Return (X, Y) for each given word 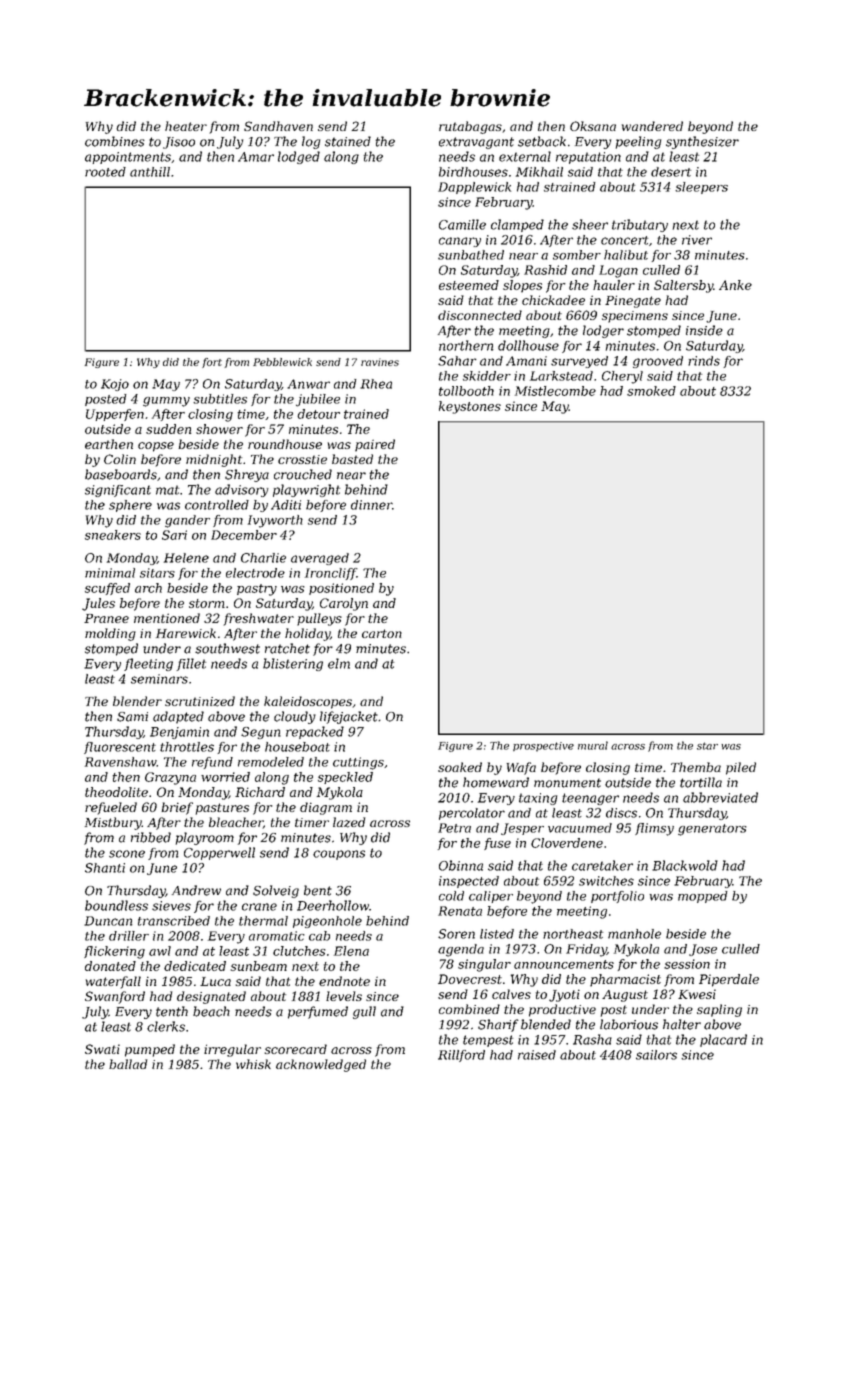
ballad (128, 1064)
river (697, 240)
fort (212, 363)
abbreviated (720, 797)
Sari (174, 535)
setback (542, 141)
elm (339, 663)
